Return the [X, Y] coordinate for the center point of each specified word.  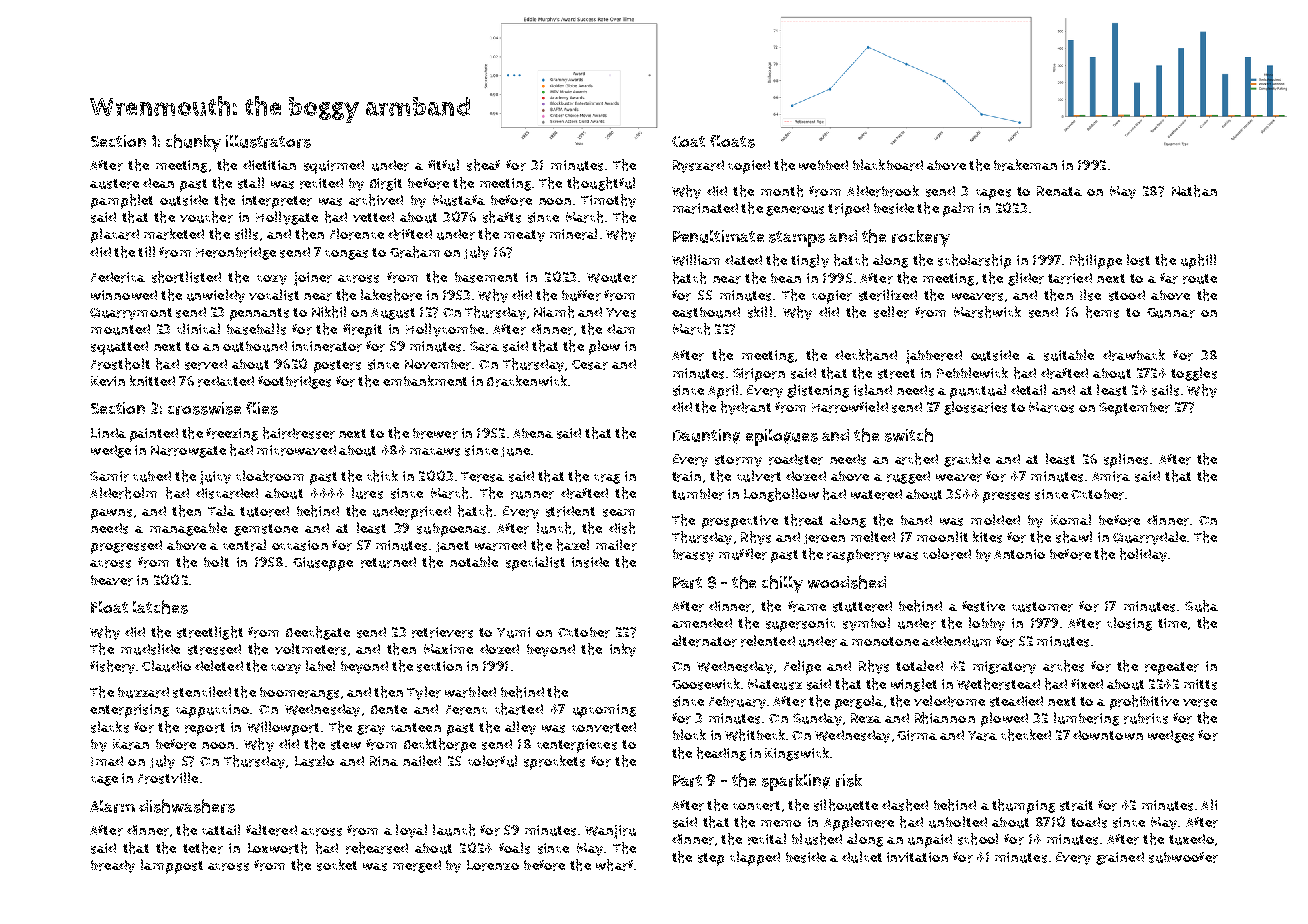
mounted [120, 329]
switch [909, 435]
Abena [533, 433]
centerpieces [577, 746]
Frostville [168, 778]
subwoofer [1183, 857]
